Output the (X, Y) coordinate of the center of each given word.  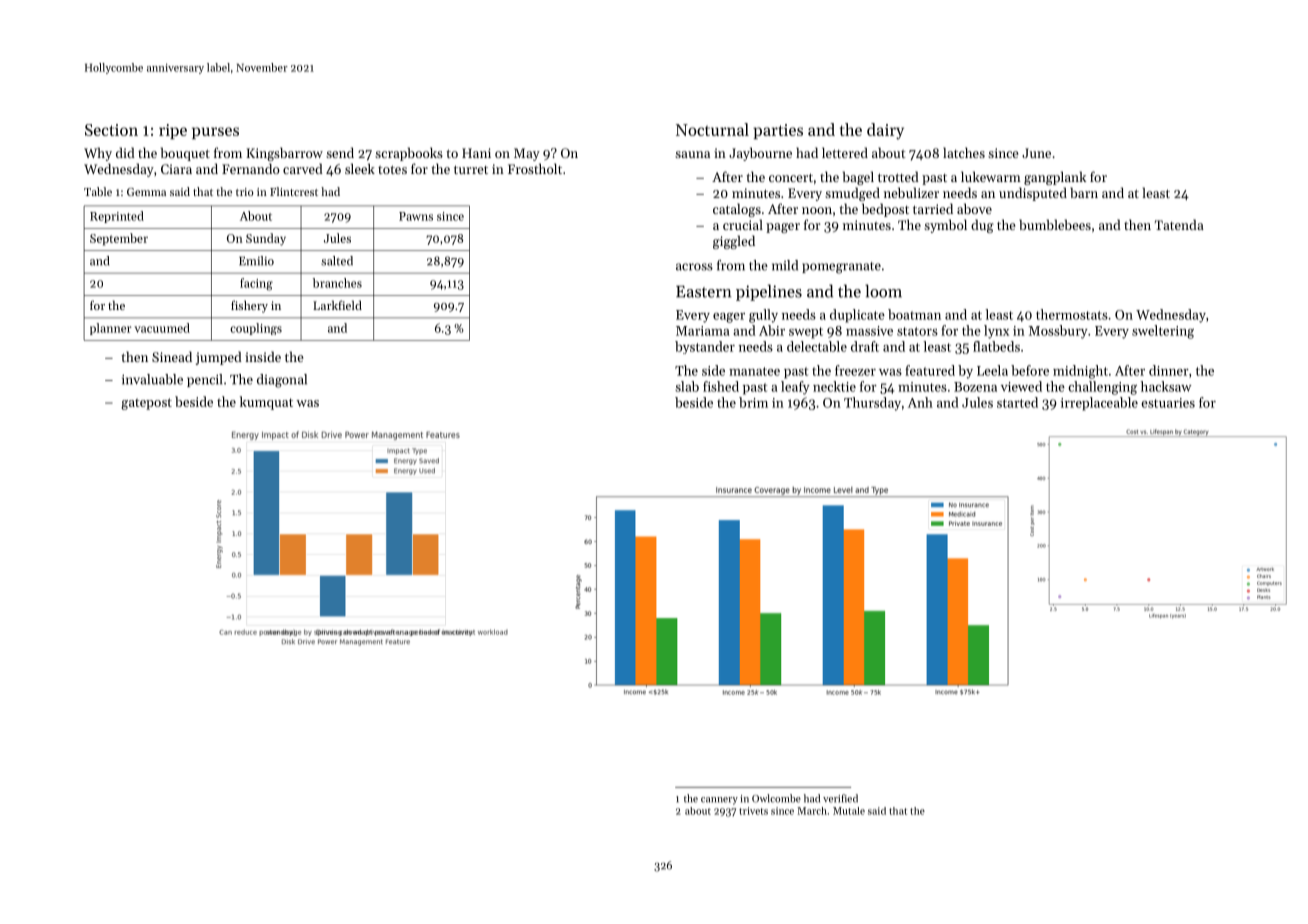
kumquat (266, 403)
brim (753, 402)
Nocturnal (712, 129)
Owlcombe (776, 798)
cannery (719, 801)
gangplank (1055, 178)
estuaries (1168, 403)
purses (215, 133)
